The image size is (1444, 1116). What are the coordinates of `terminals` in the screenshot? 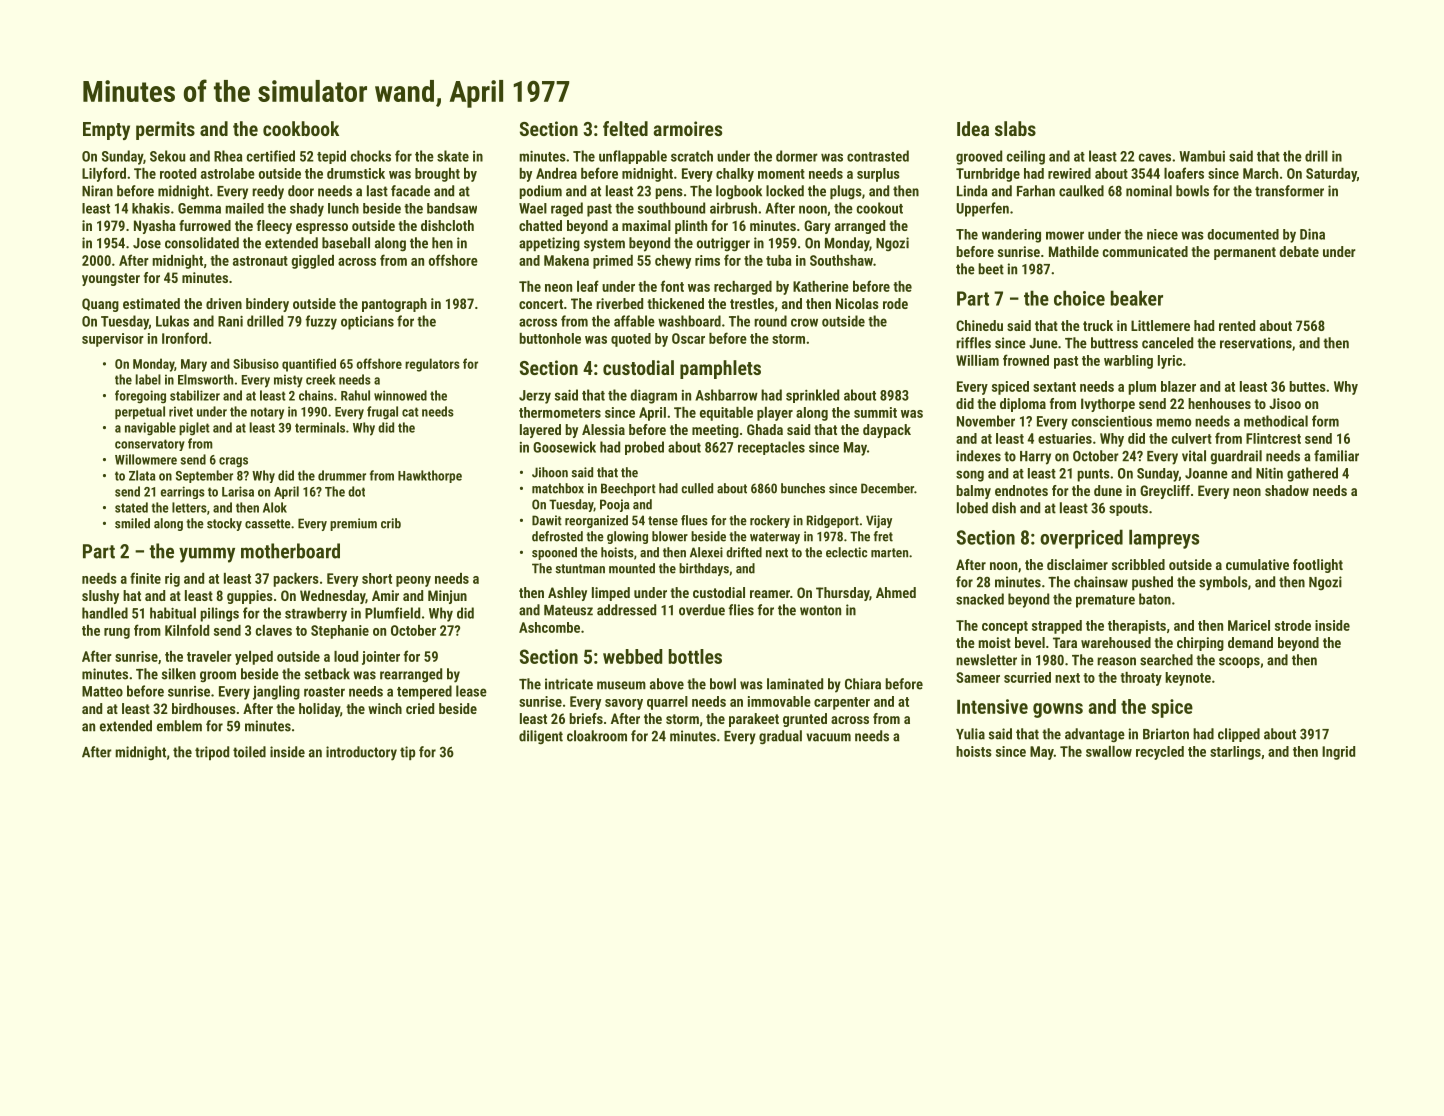 It's located at (320, 427).
